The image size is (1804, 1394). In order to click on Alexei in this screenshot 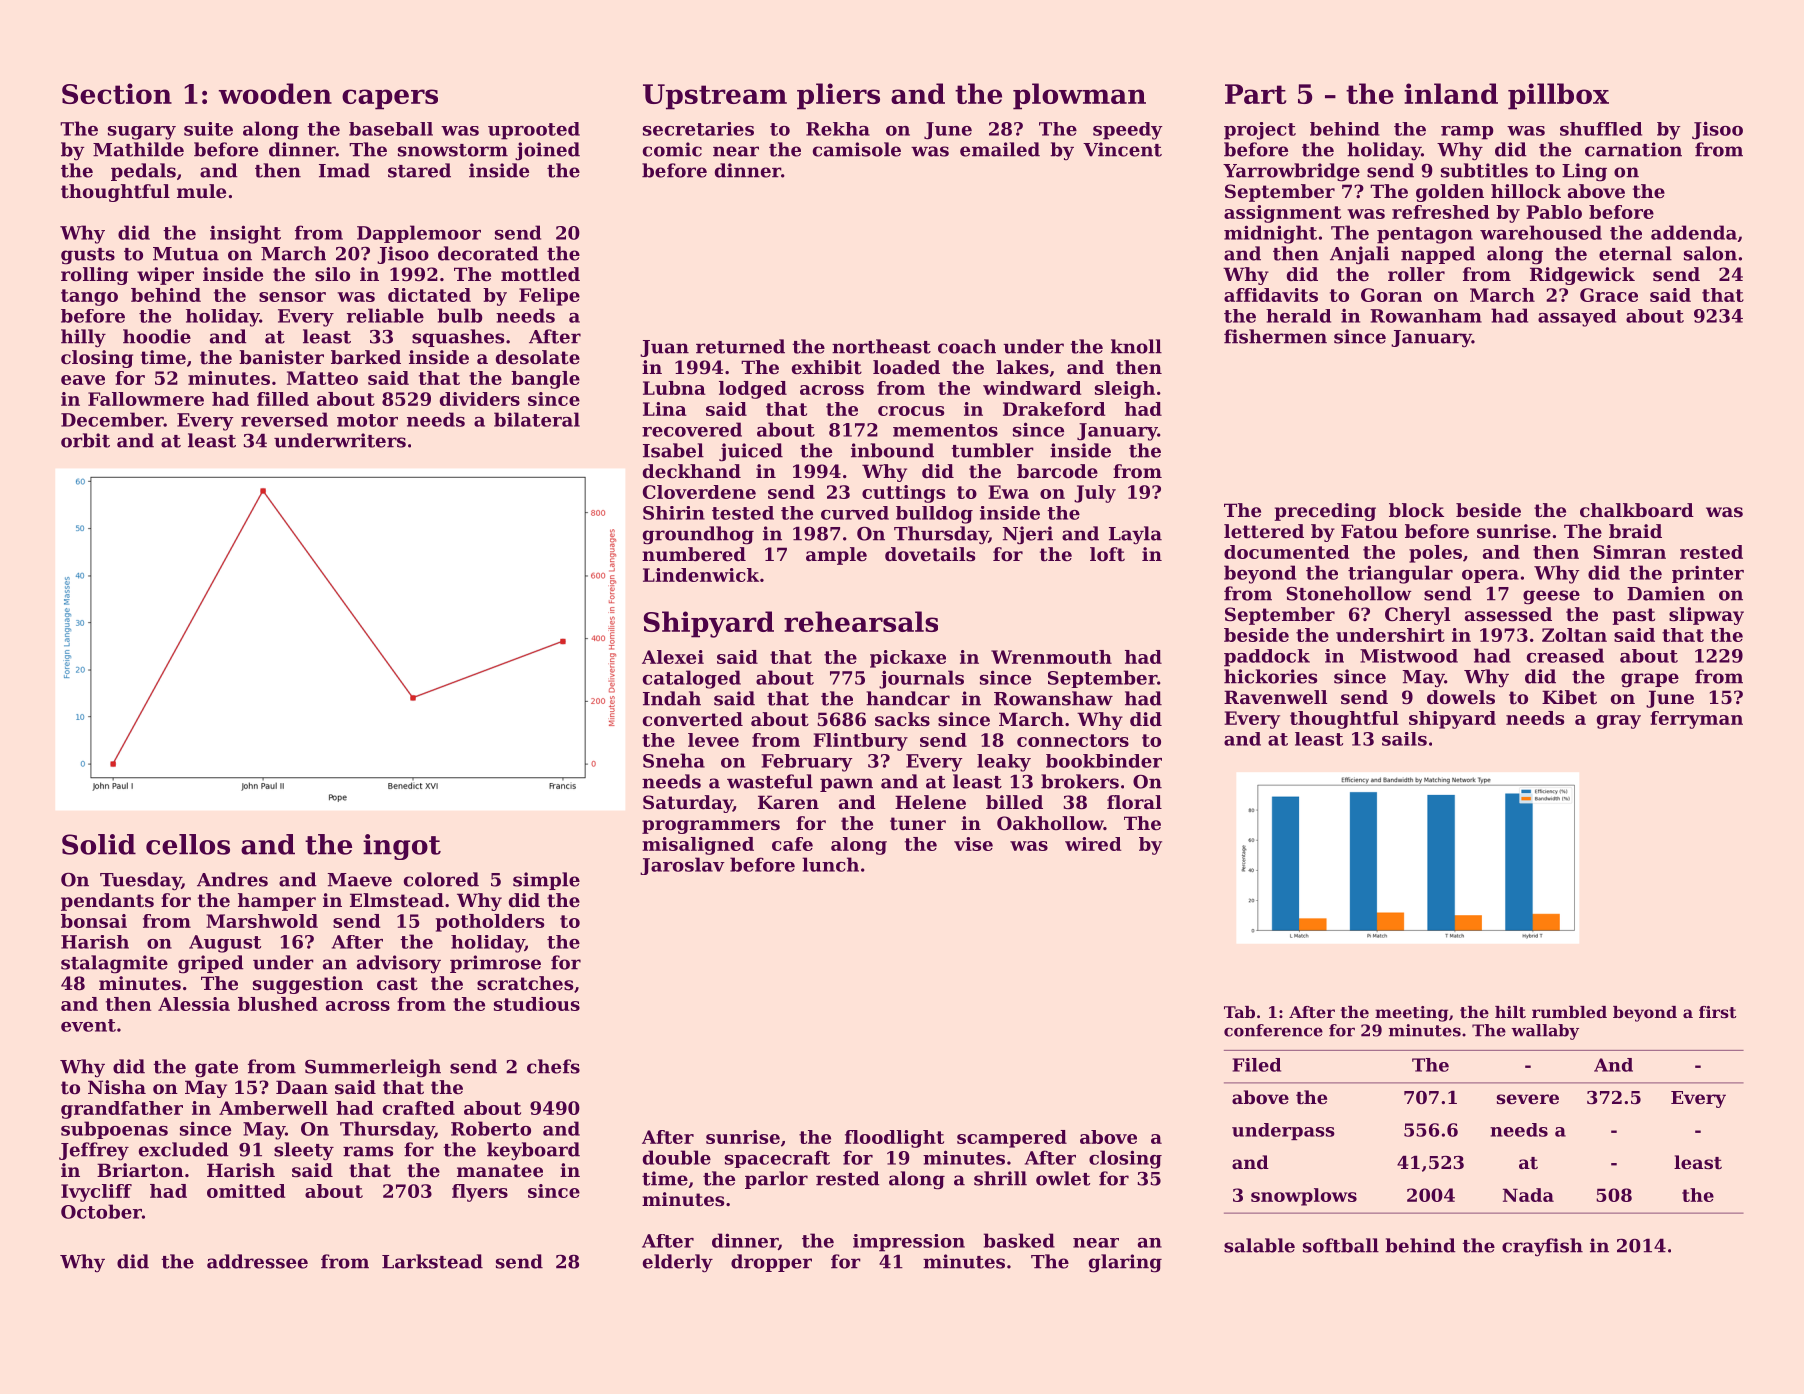, I will do `click(673, 657)`.
